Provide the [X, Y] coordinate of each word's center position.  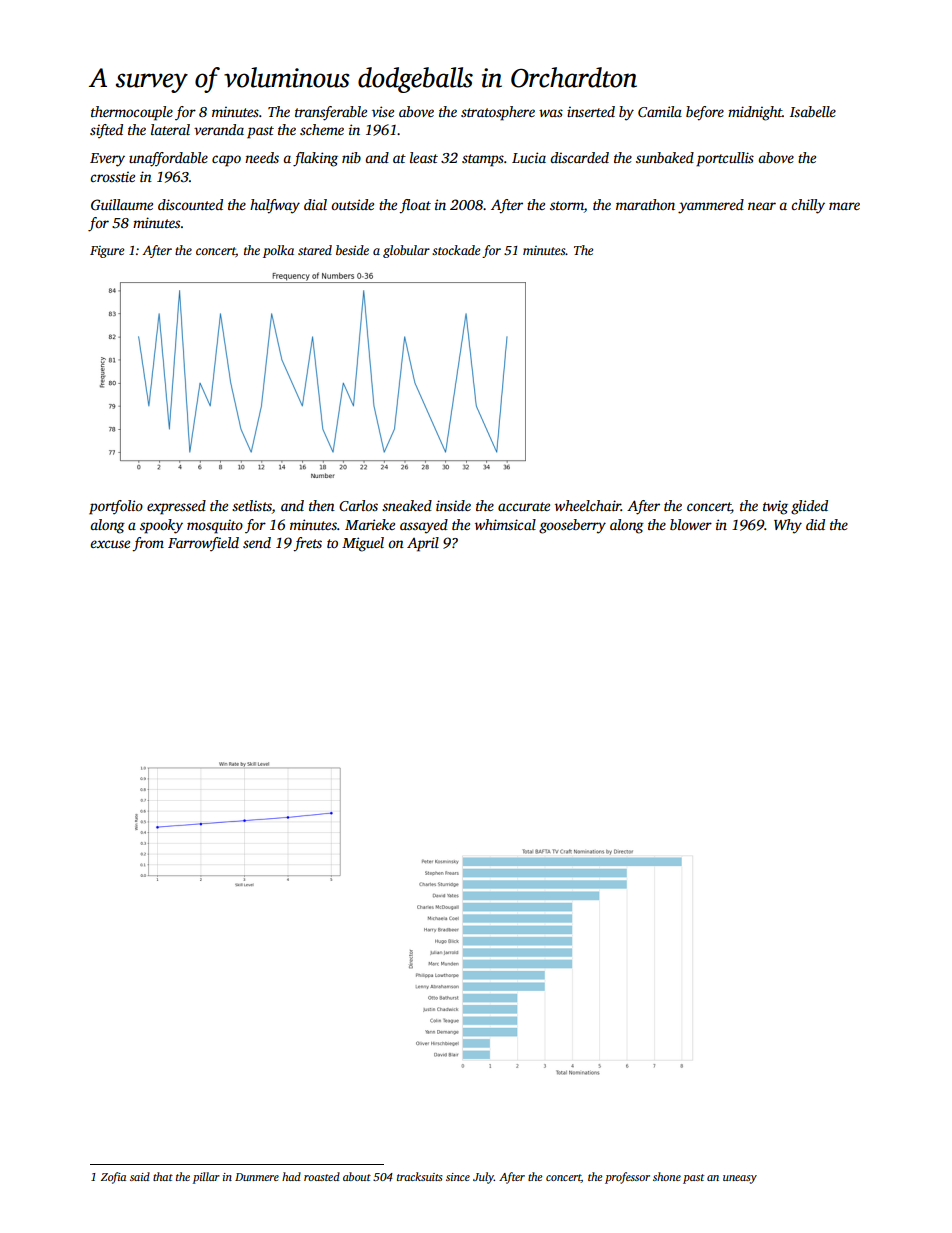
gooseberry [572, 526]
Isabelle [813, 111]
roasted [322, 1176]
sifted [106, 131]
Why [788, 526]
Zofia [113, 1178]
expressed [176, 507]
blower [691, 524]
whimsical [505, 524]
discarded [579, 157]
